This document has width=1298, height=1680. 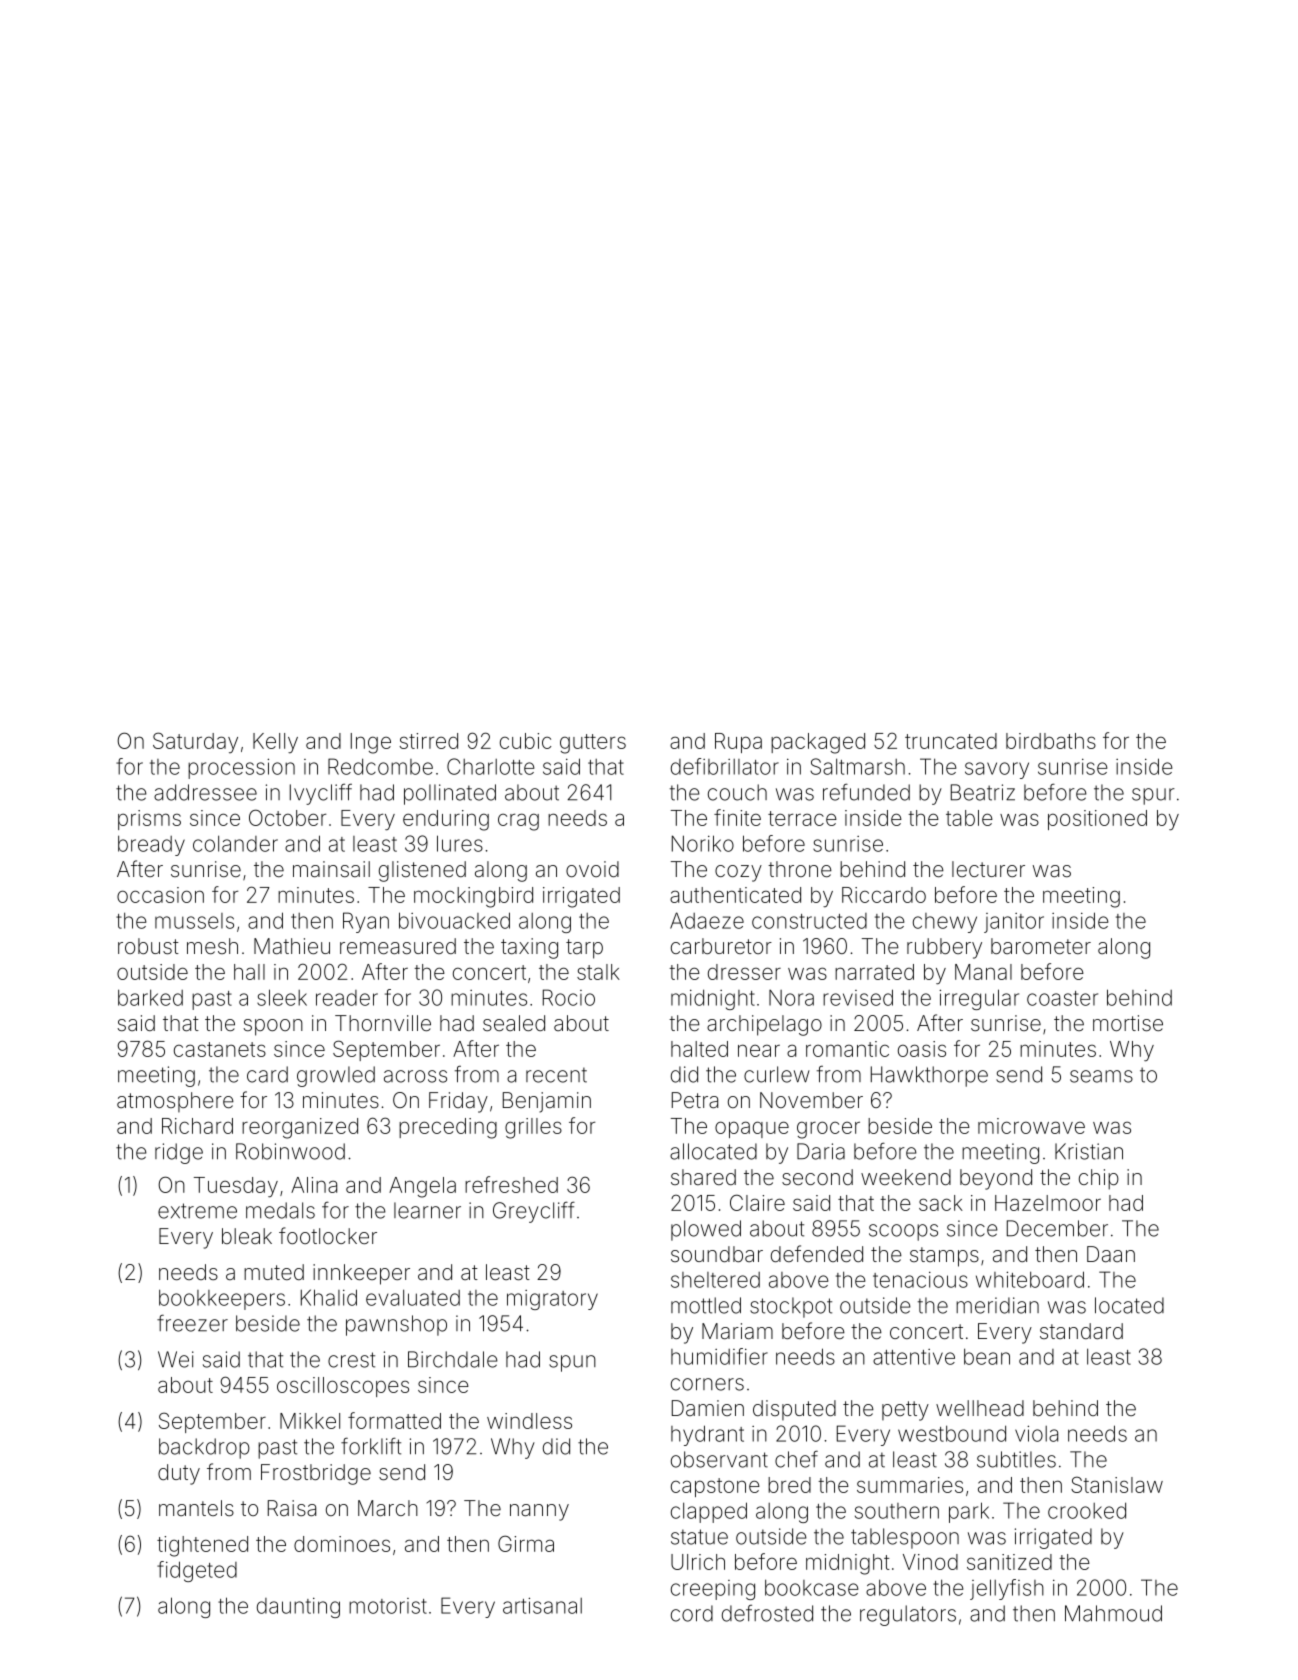 What do you see at coordinates (1128, 1023) in the document?
I see `mortise` at bounding box center [1128, 1023].
